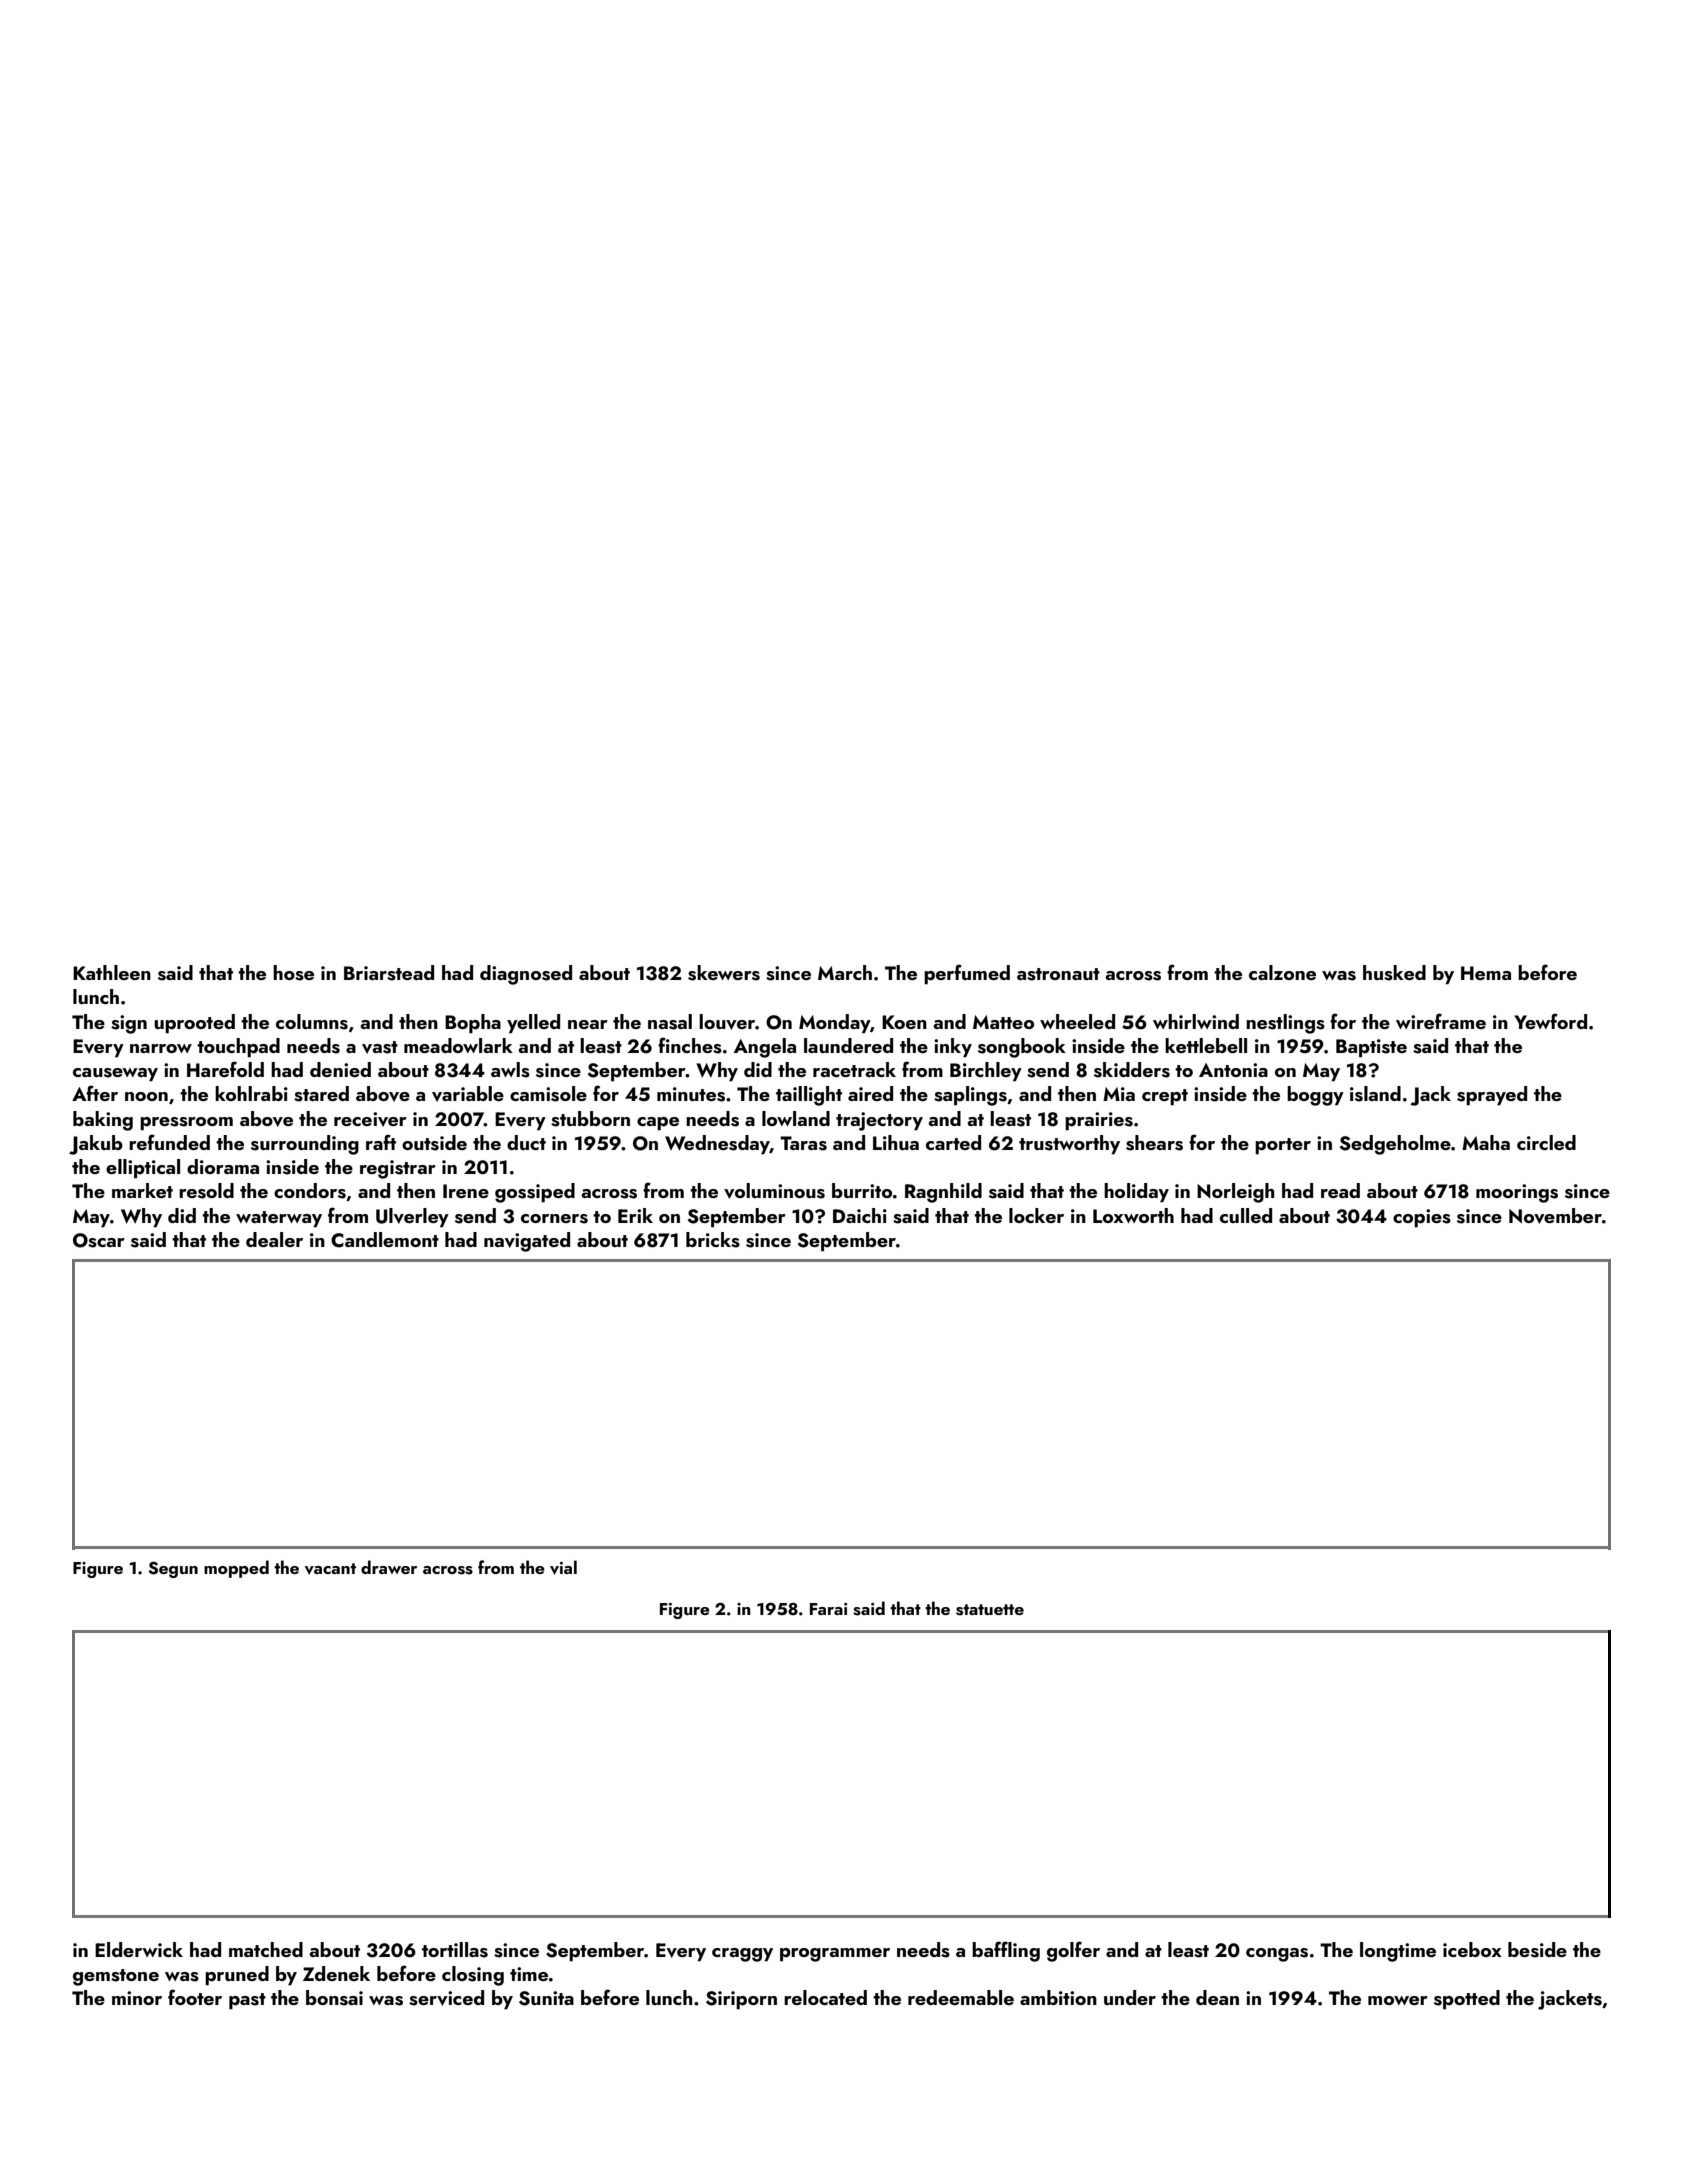 The height and width of the page is (2178, 1683). I want to click on uprooted, so click(194, 1024).
